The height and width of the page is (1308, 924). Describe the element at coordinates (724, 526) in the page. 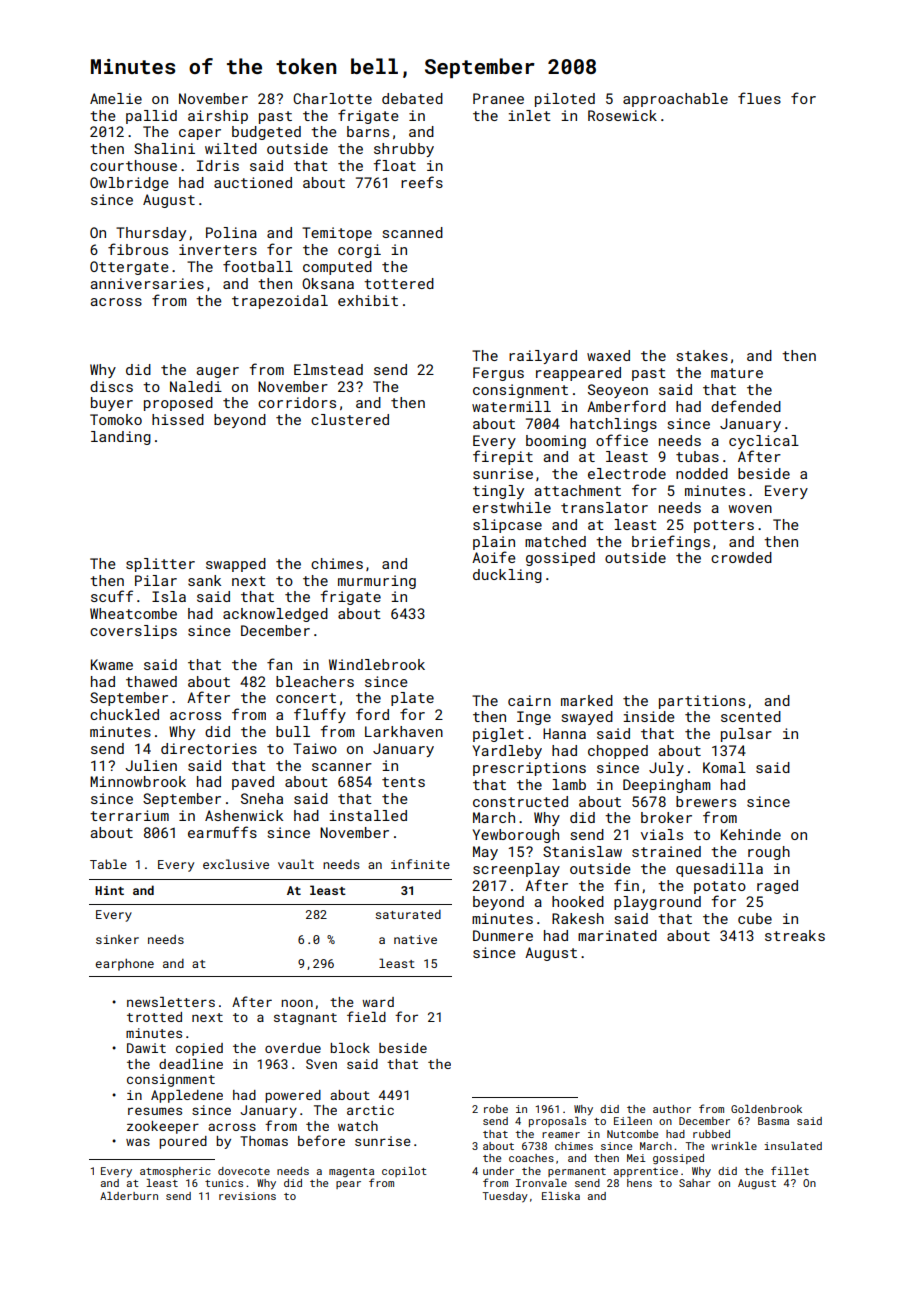

I see `potters` at that location.
